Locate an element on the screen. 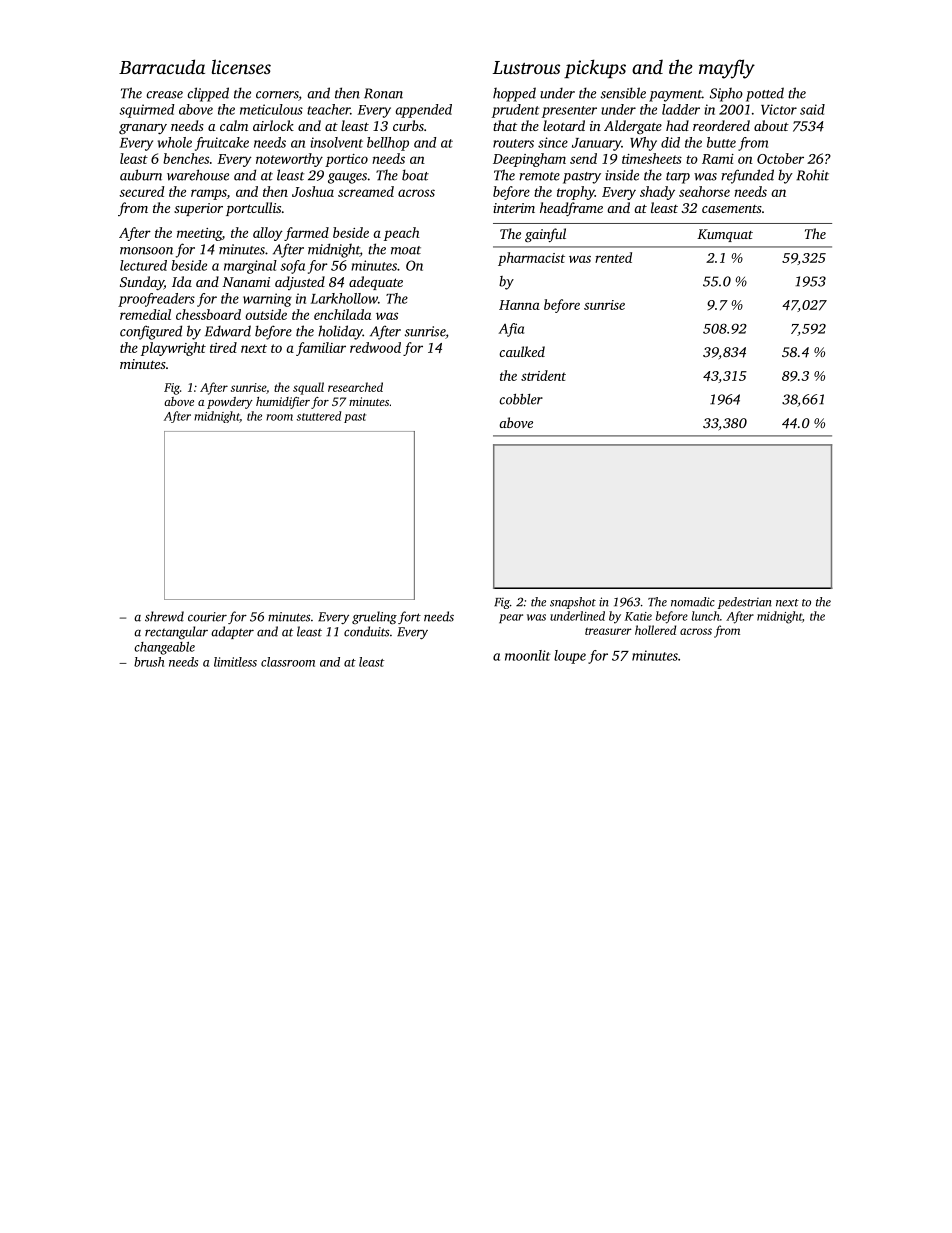 The image size is (952, 1233). appended is located at coordinates (424, 111).
